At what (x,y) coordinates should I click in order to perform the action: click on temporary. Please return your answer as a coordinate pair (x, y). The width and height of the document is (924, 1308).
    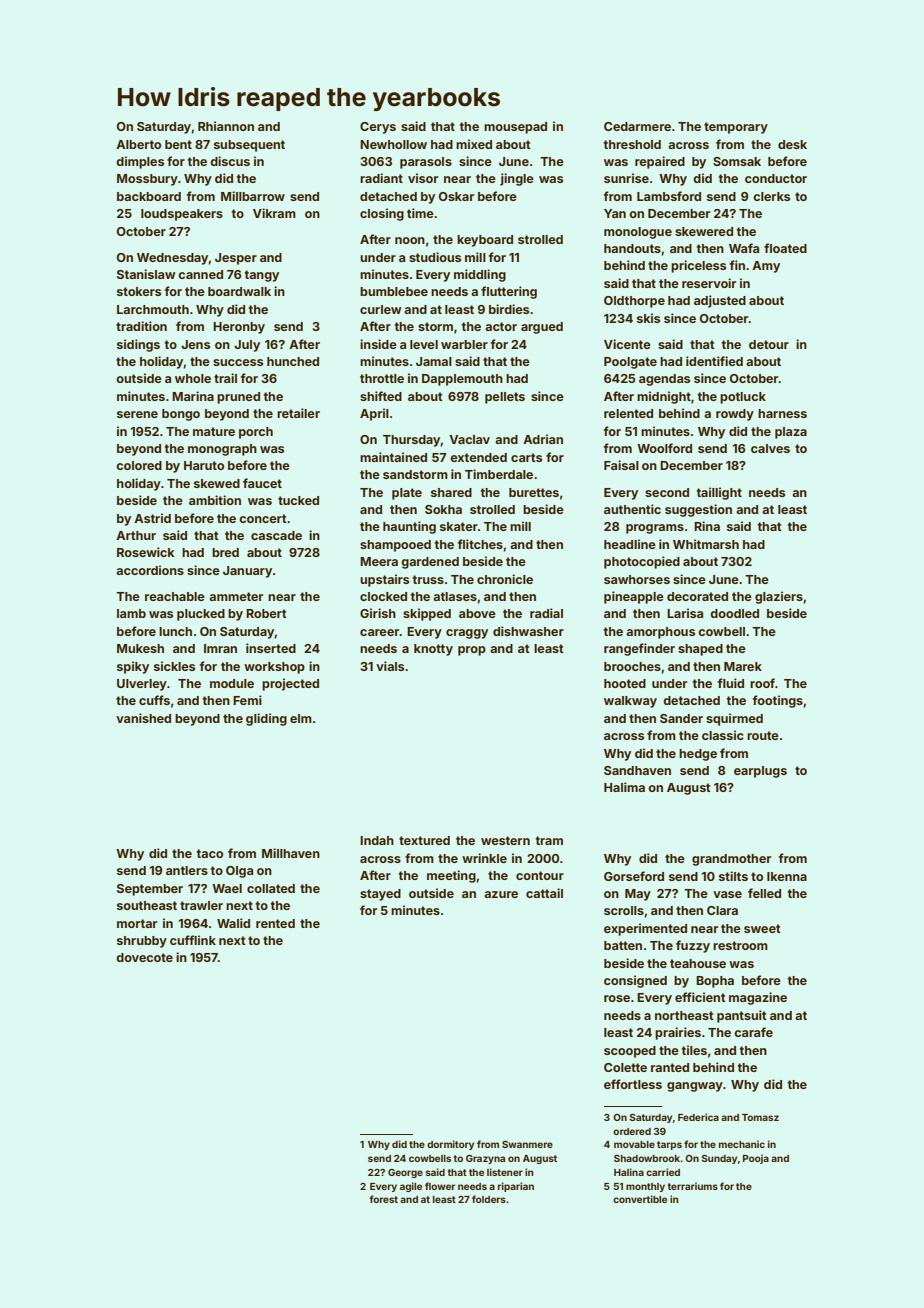
    Looking at the image, I should click on (736, 128).
